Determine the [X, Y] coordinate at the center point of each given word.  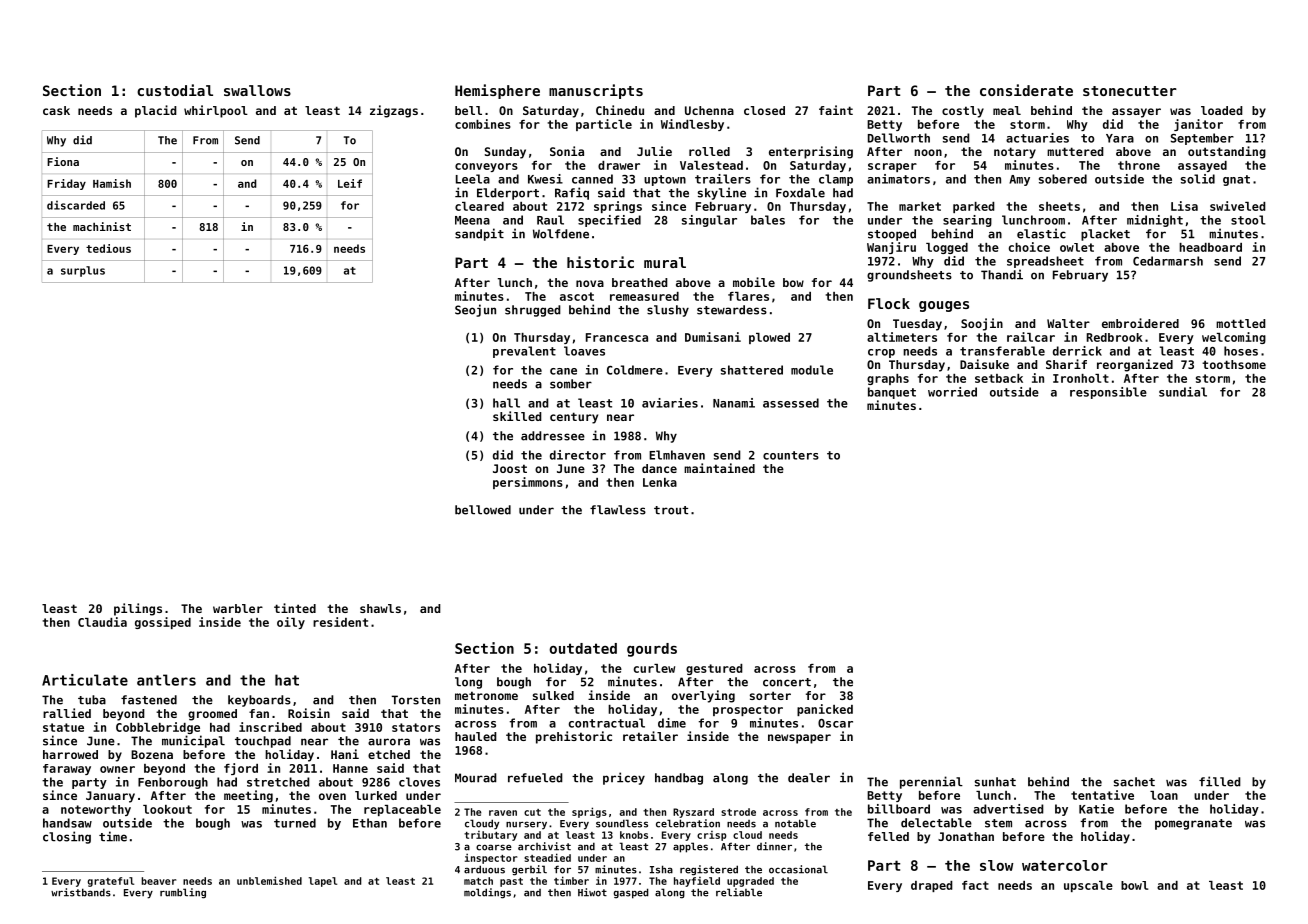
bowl [1134, 885]
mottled [1241, 323]
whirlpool [216, 111]
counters [791, 455]
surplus [83, 271]
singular [709, 221]
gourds [652, 650]
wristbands [81, 892]
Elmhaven [677, 455]
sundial [1183, 392]
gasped [631, 893]
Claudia [102, 622]
